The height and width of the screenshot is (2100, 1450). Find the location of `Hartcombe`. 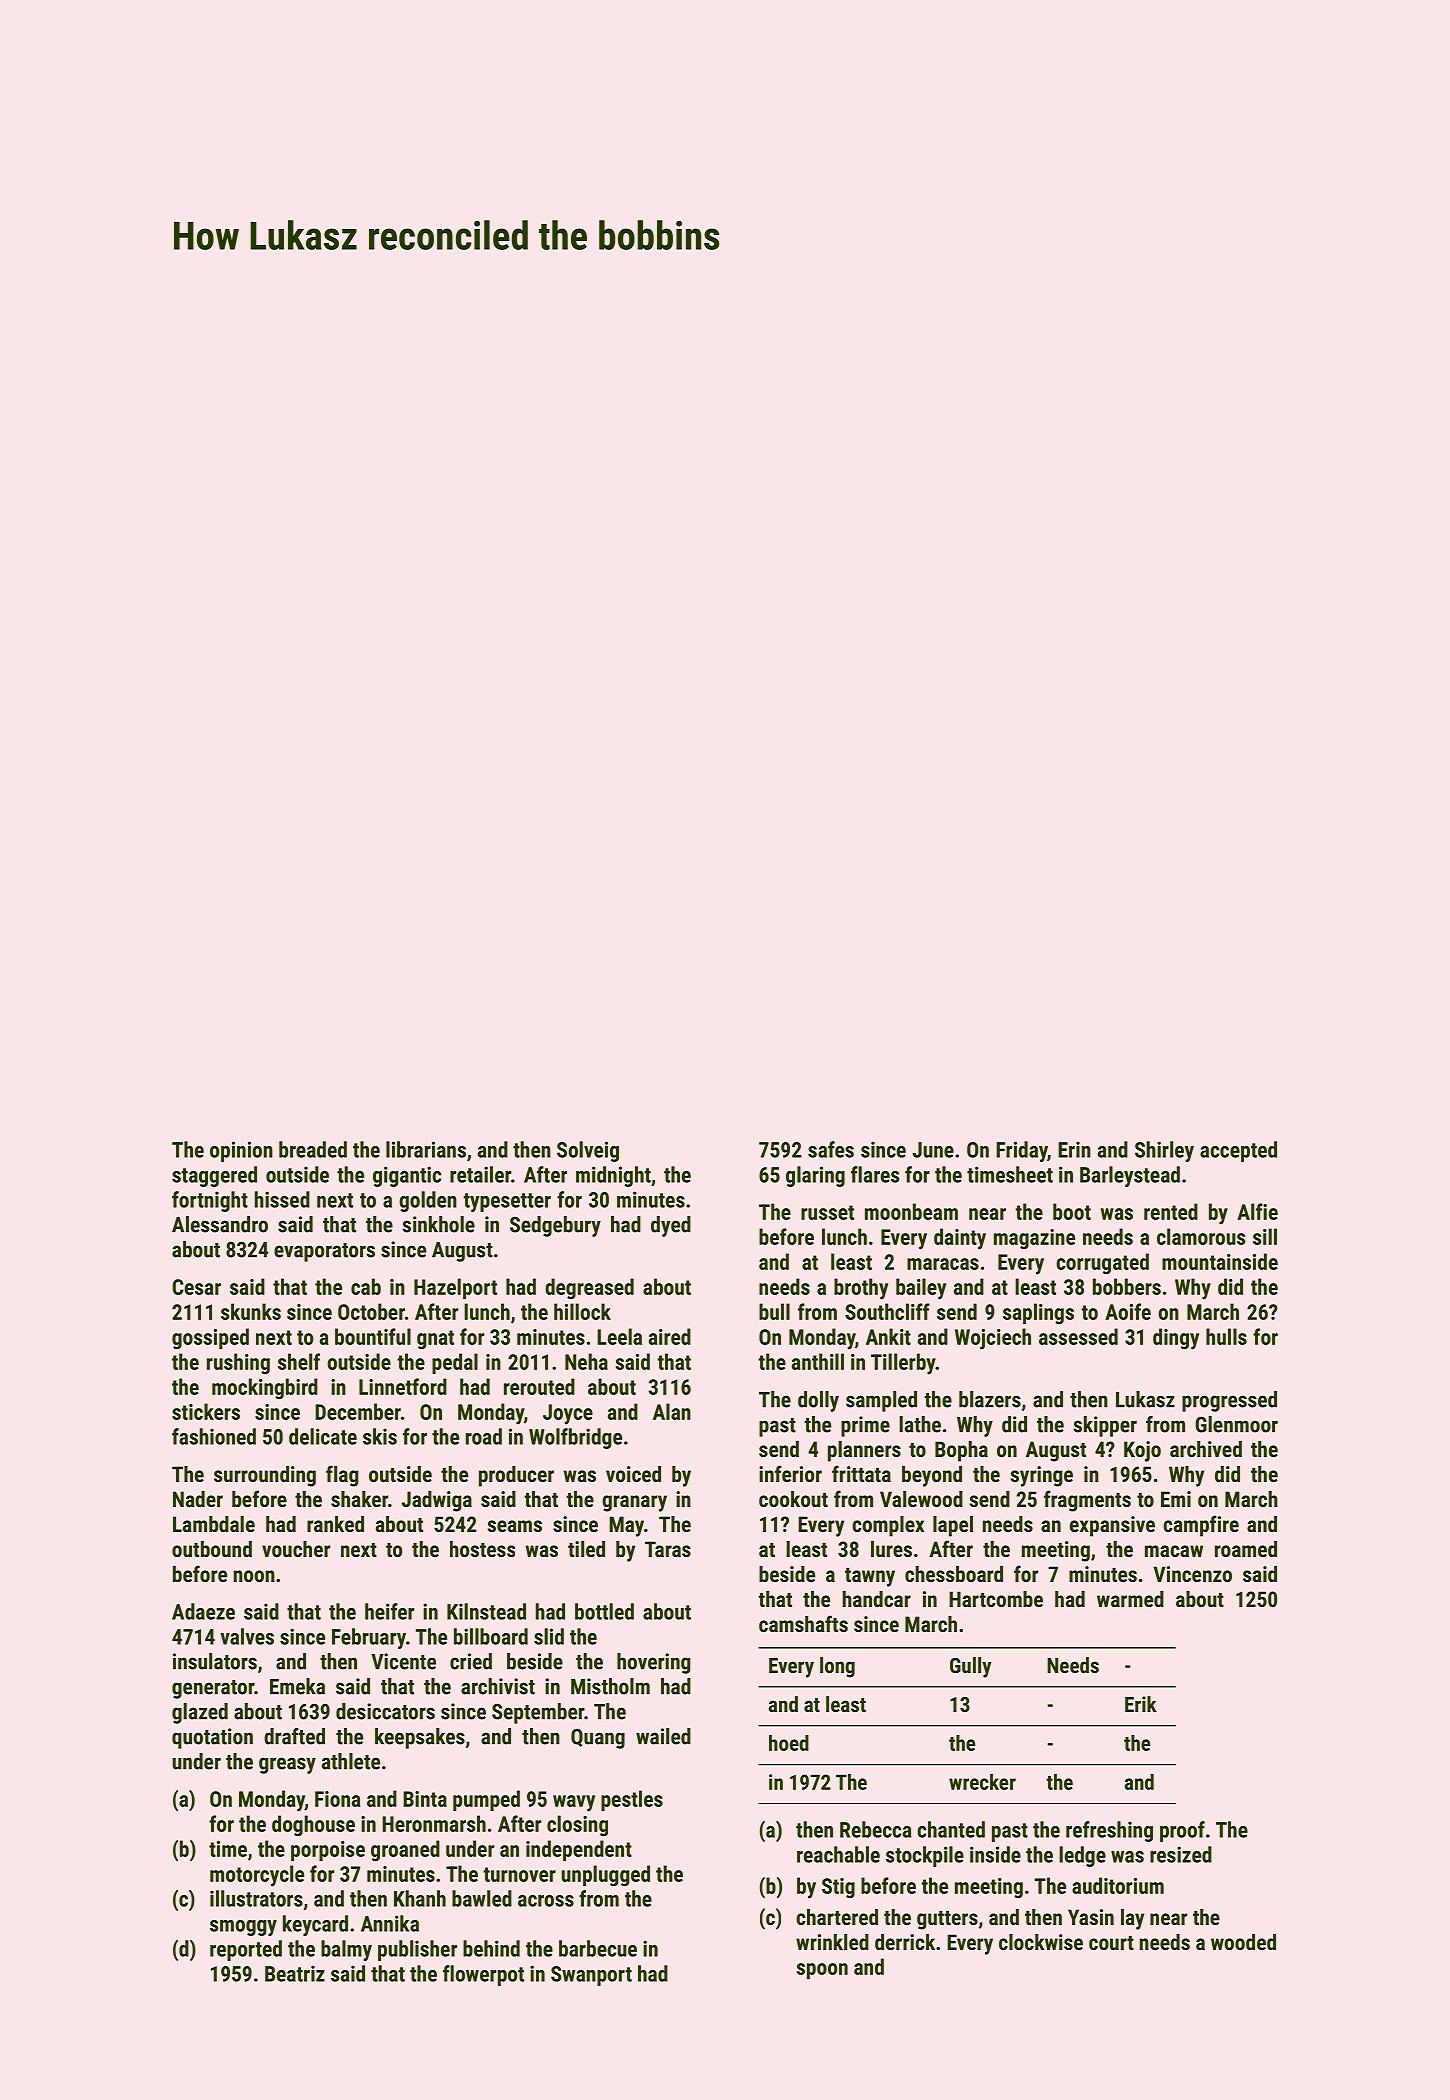

Hartcombe is located at coordinates (996, 1599).
